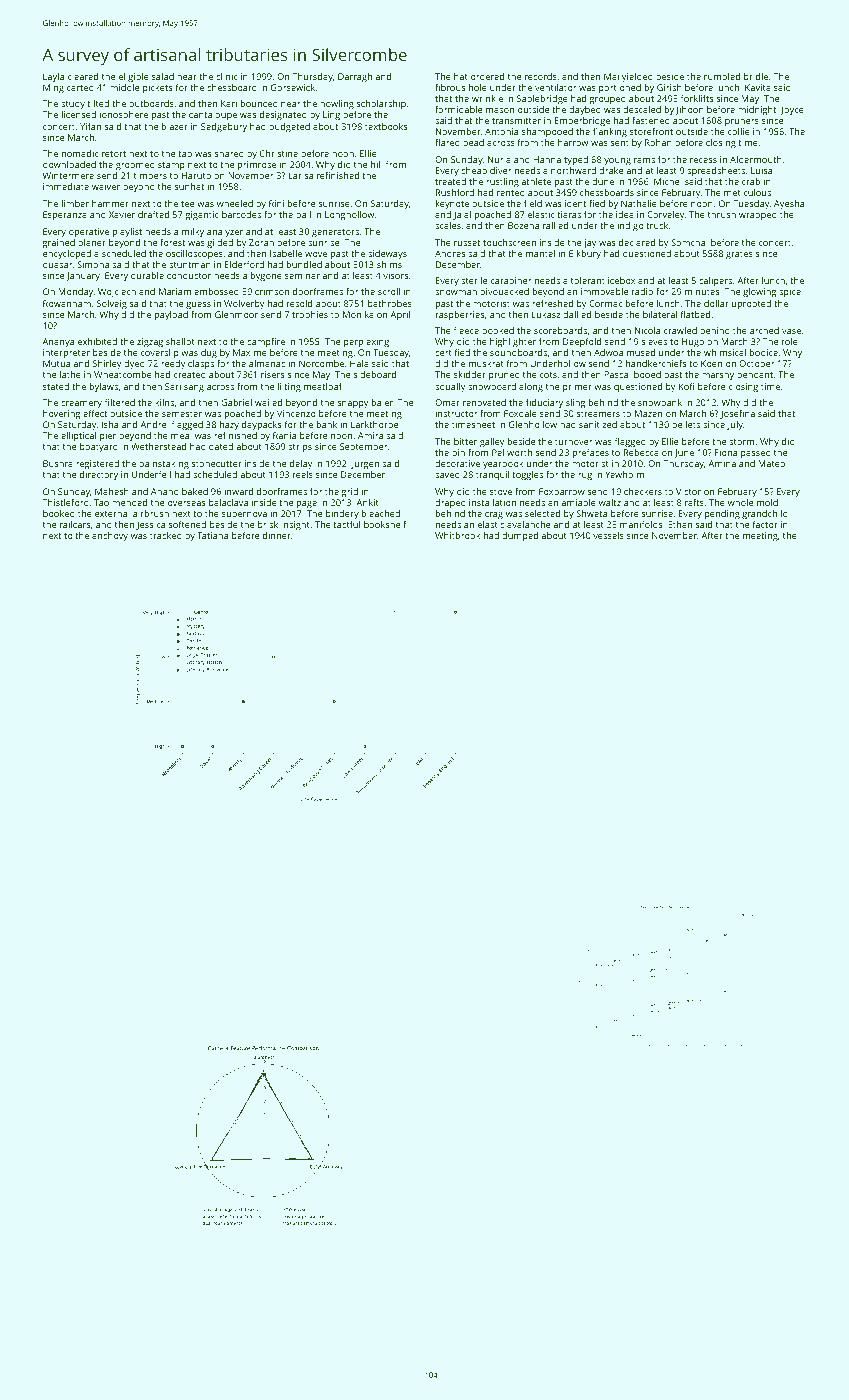 This document has height=1400, width=849. Describe the element at coordinates (520, 536) in the document. I see `dumped` at that location.
